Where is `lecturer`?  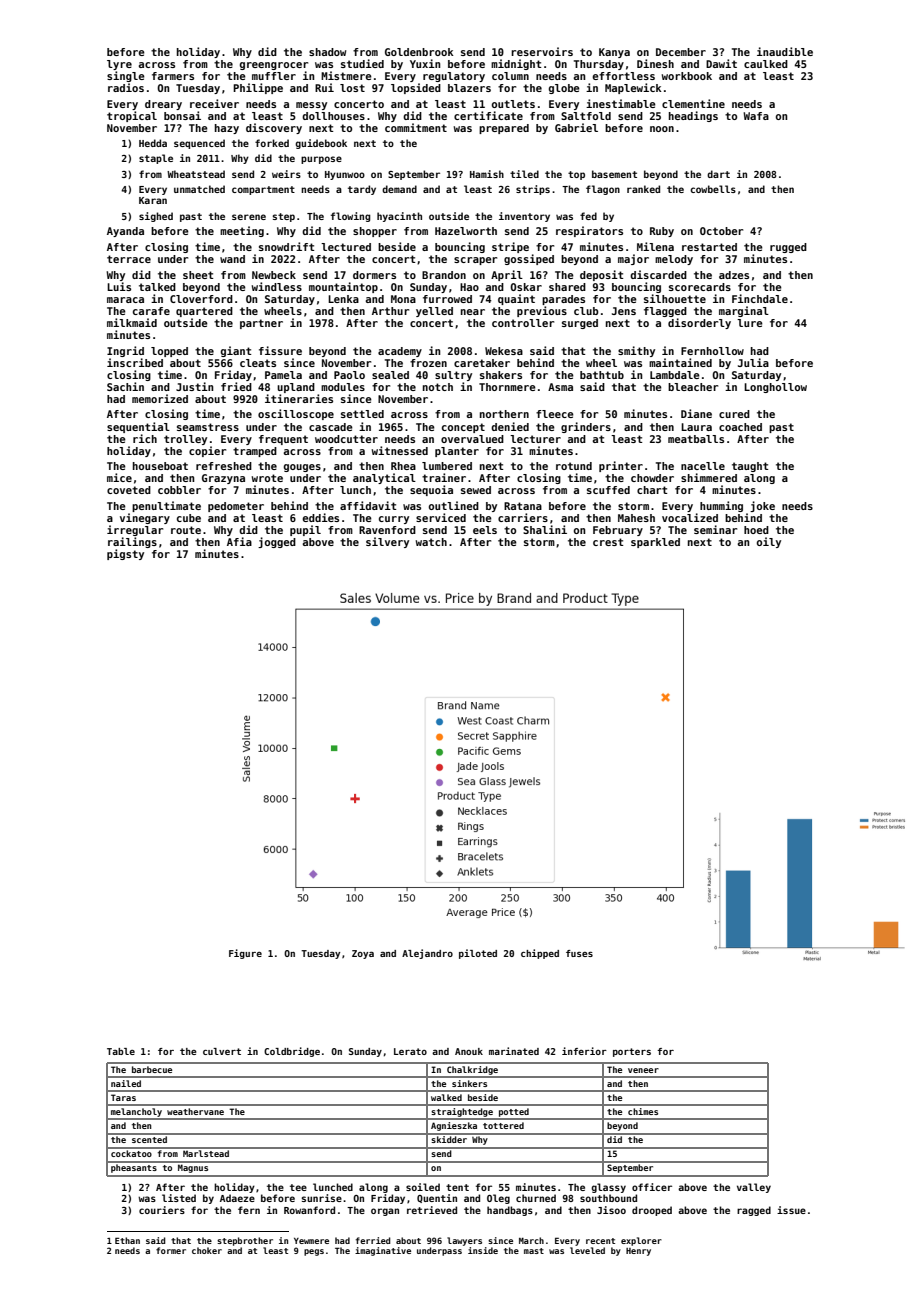
lecturer is located at coordinates (535, 439).
